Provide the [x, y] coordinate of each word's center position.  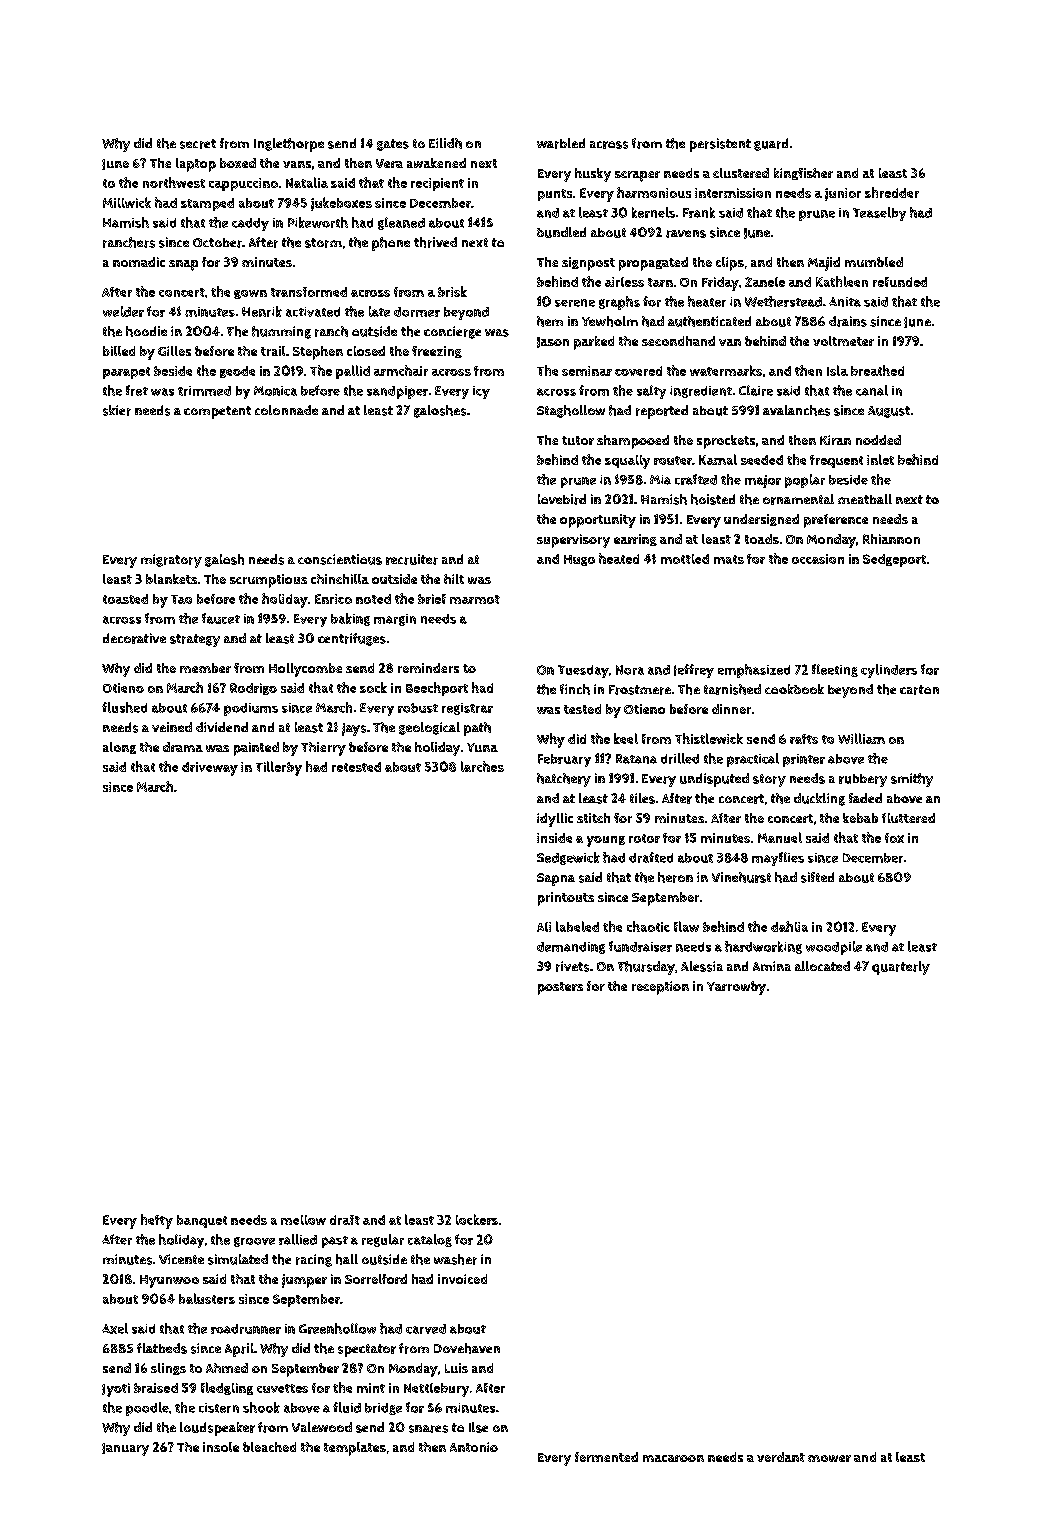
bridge [383, 1409]
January [125, 1449]
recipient [437, 184]
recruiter [412, 559]
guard [771, 144]
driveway [210, 769]
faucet [221, 618]
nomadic [139, 262]
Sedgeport [894, 560]
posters [560, 988]
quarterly [901, 968]
